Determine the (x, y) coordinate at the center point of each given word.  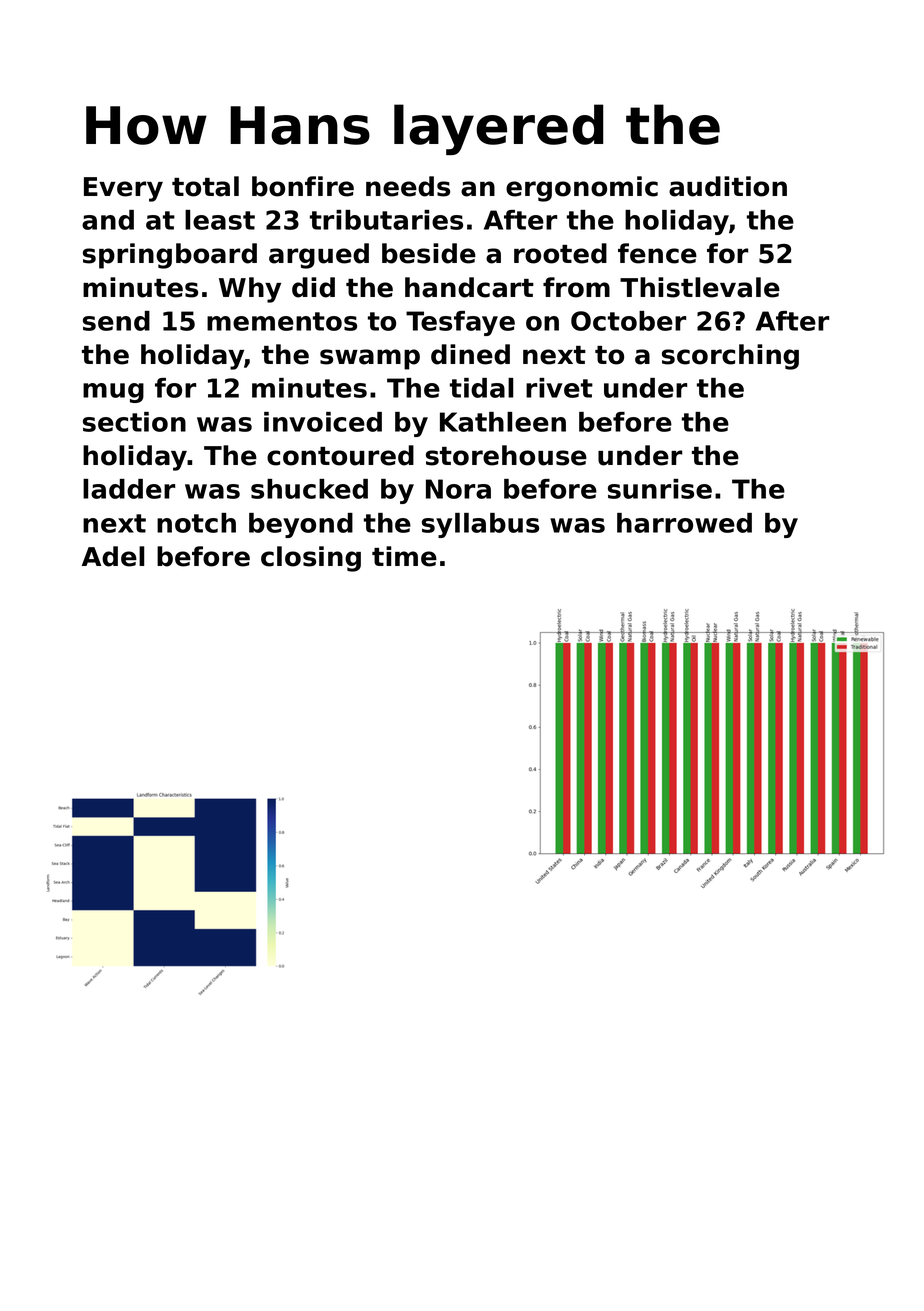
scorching (730, 357)
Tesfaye (460, 323)
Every (123, 189)
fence (657, 253)
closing (311, 559)
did (313, 287)
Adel (113, 556)
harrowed (684, 523)
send (116, 321)
